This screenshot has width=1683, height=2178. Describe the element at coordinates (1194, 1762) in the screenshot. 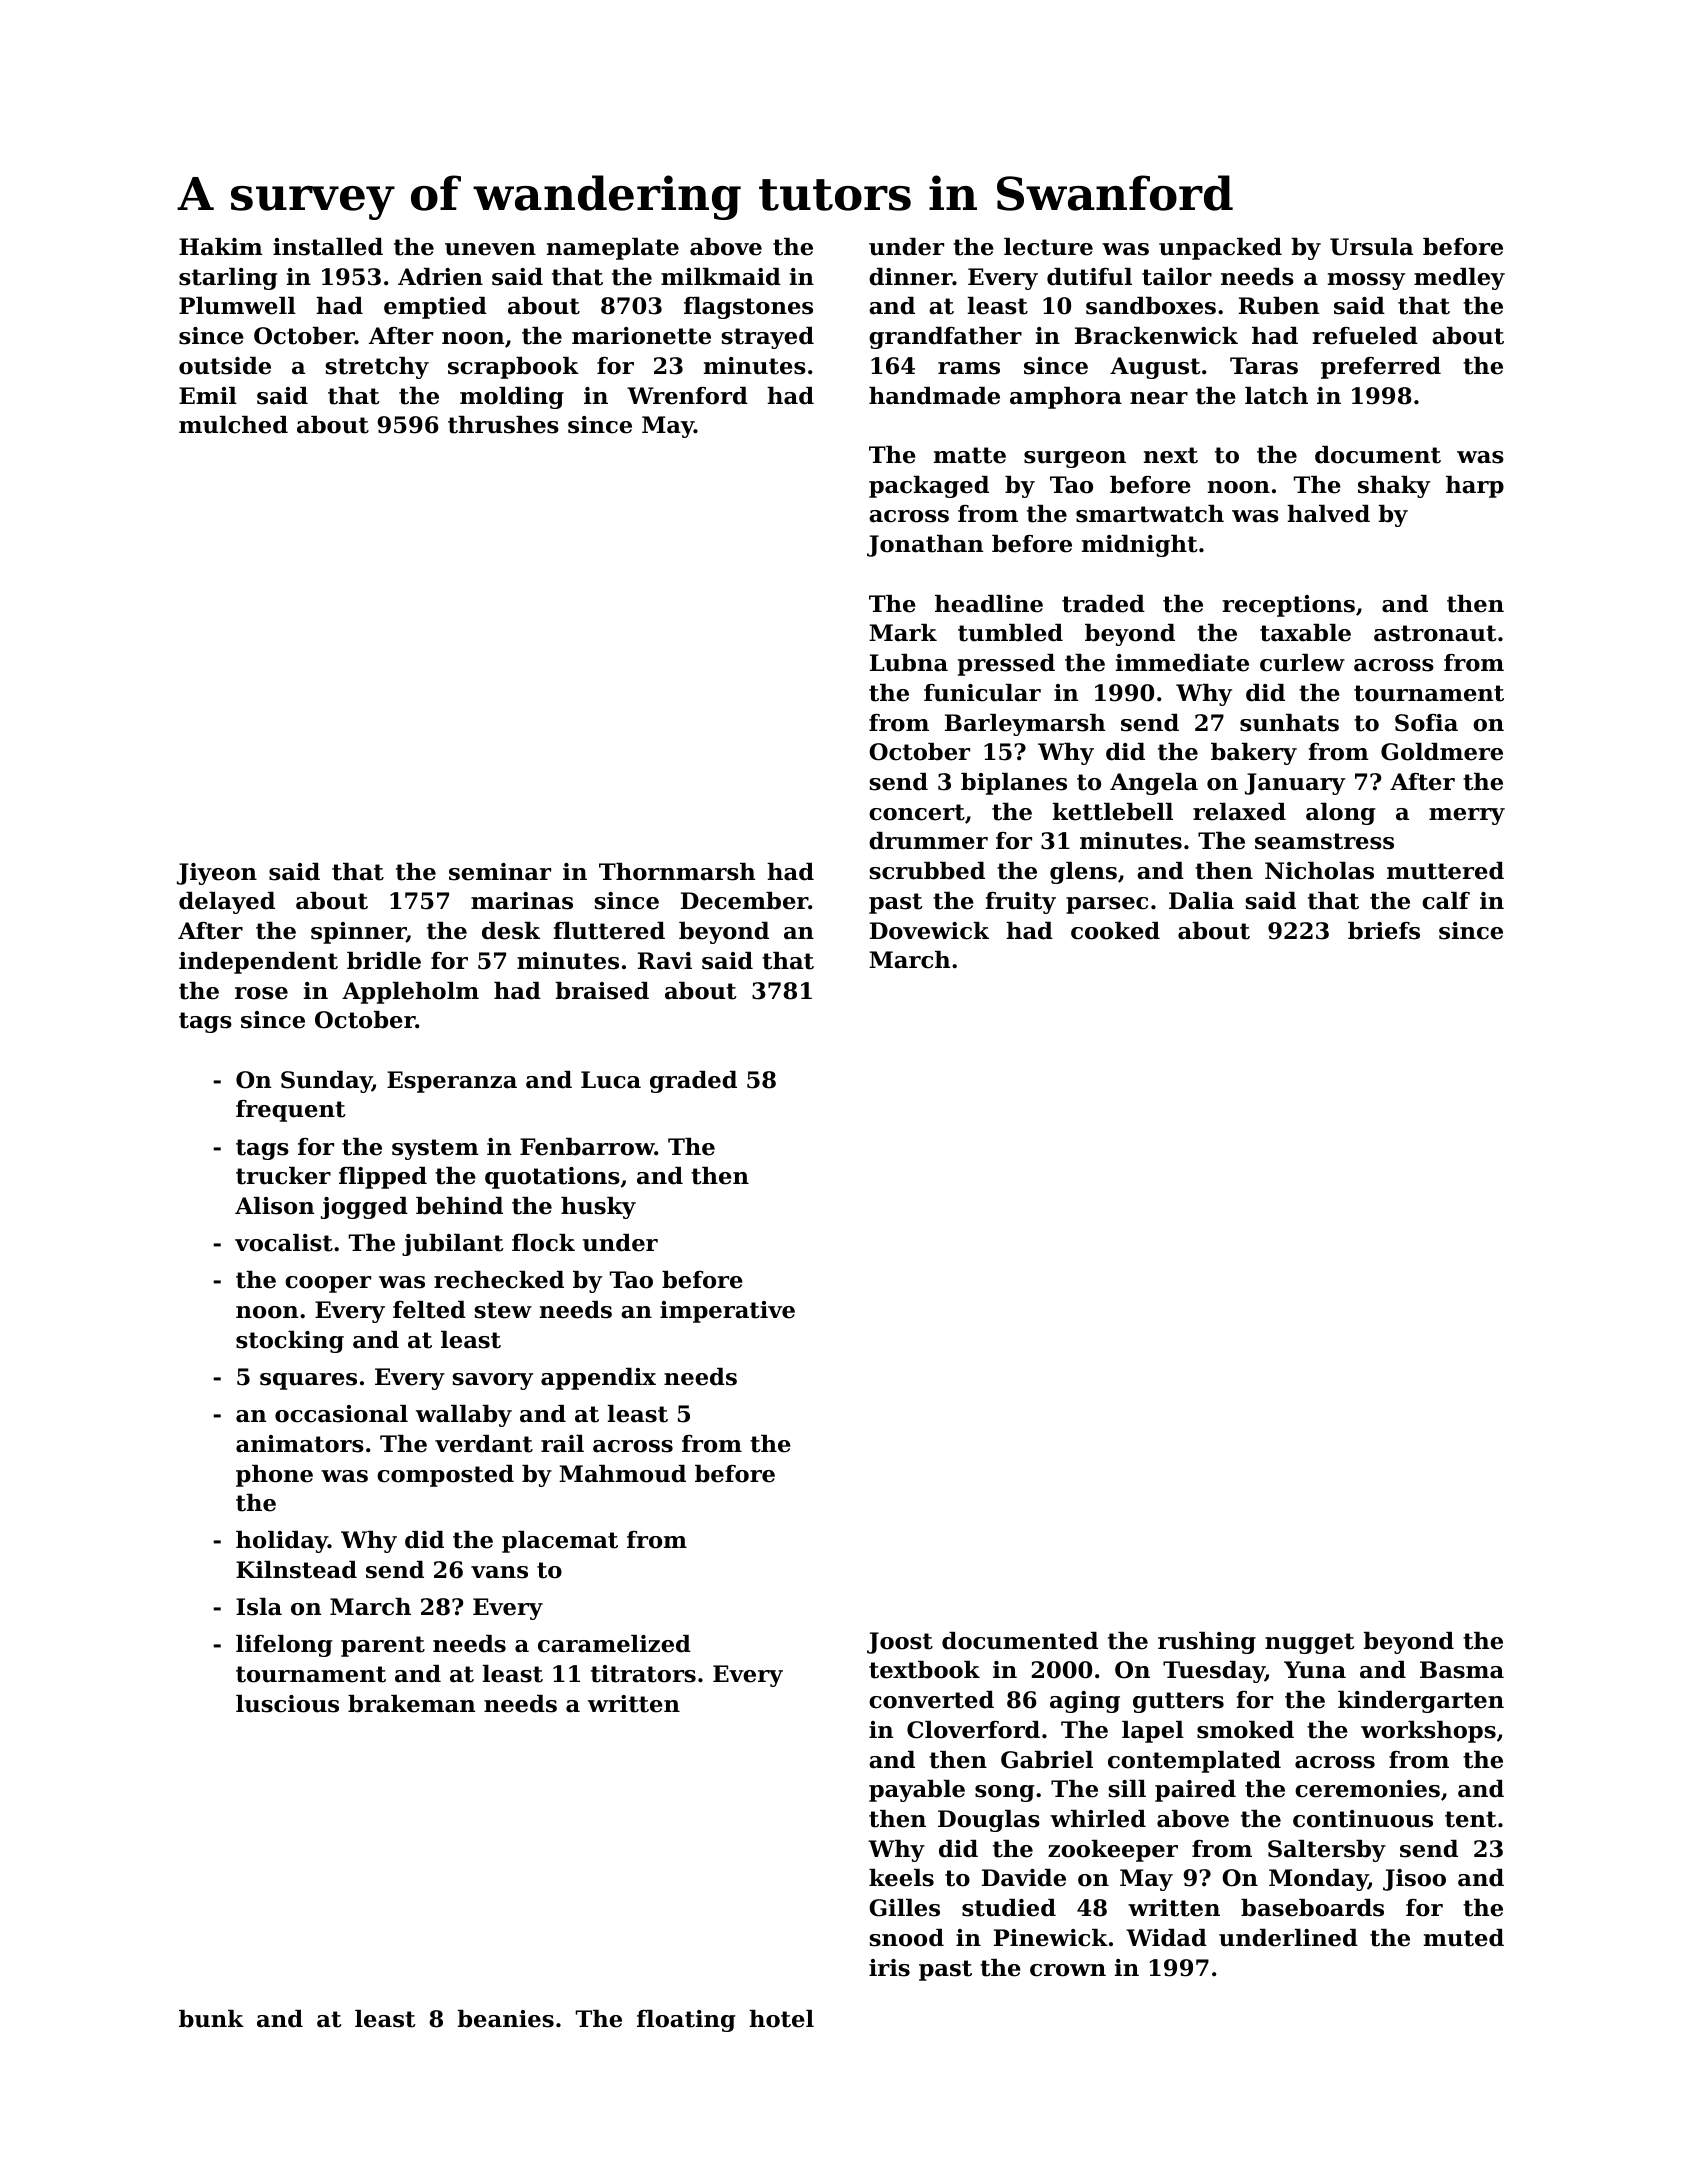

I see `contemplated` at that location.
